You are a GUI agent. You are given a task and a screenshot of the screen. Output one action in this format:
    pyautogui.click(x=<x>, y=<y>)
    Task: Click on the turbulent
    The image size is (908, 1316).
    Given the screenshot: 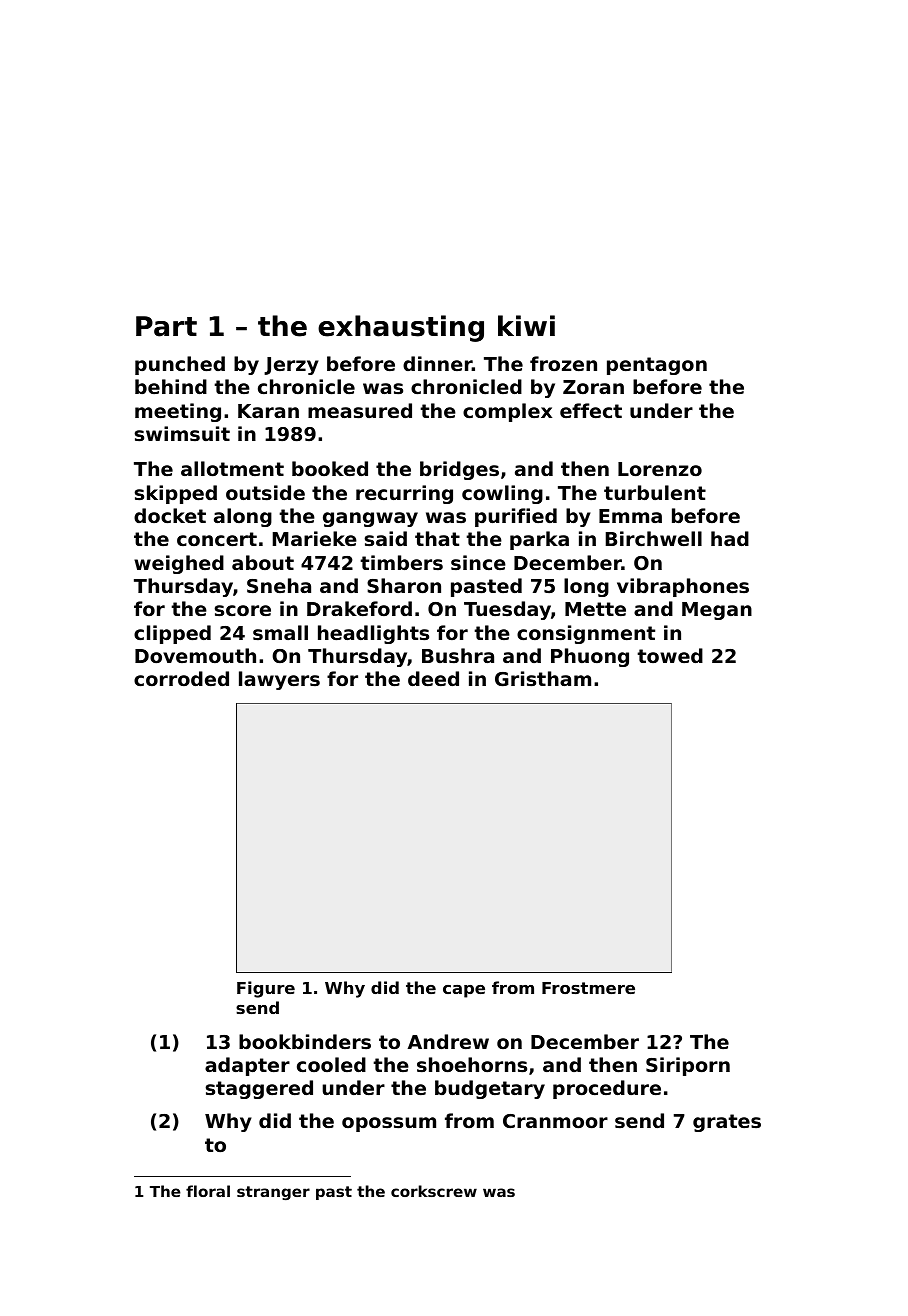 What is the action you would take?
    pyautogui.click(x=655, y=492)
